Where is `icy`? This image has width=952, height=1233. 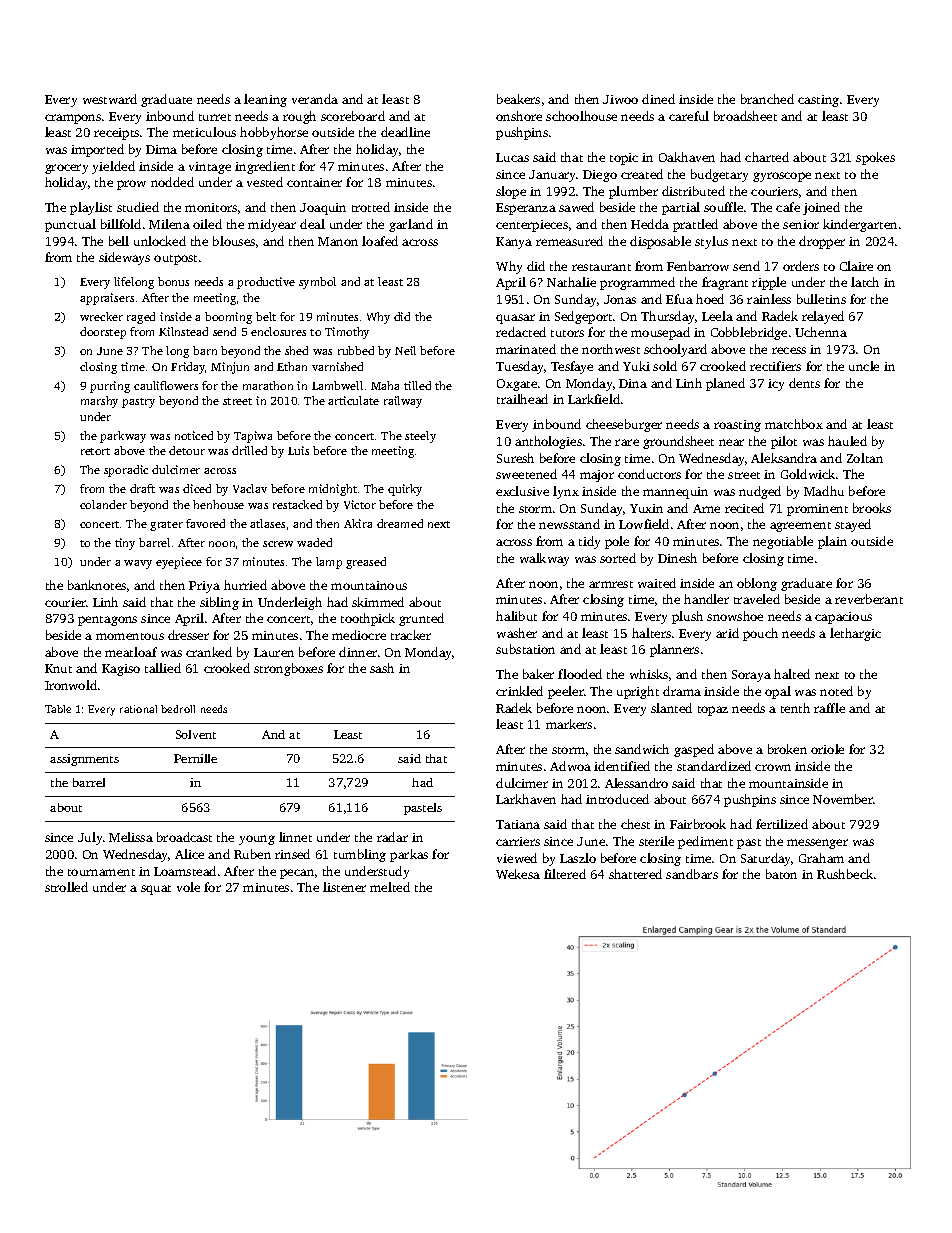
icy is located at coordinates (776, 385).
